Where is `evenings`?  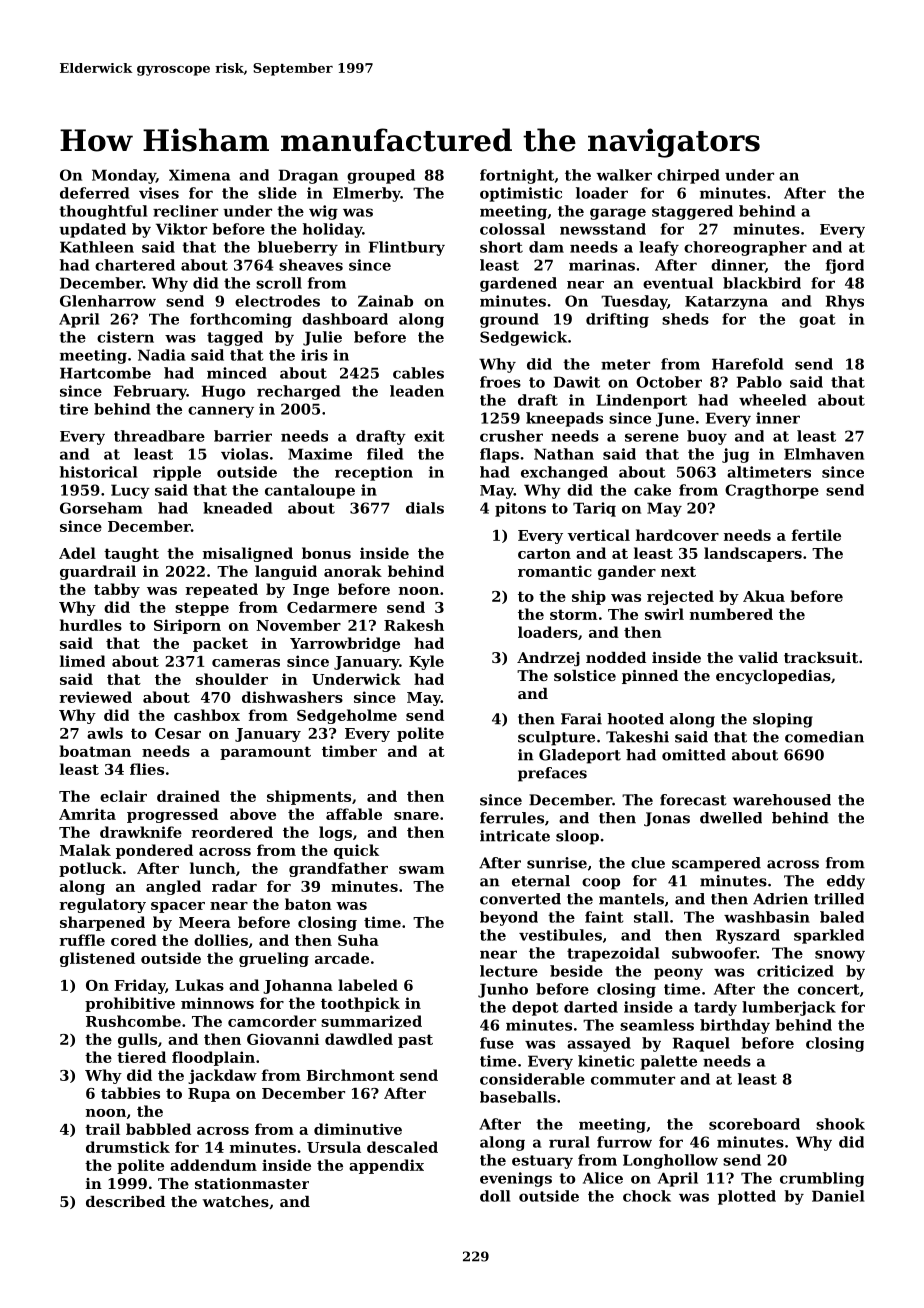 evenings is located at coordinates (516, 1179).
